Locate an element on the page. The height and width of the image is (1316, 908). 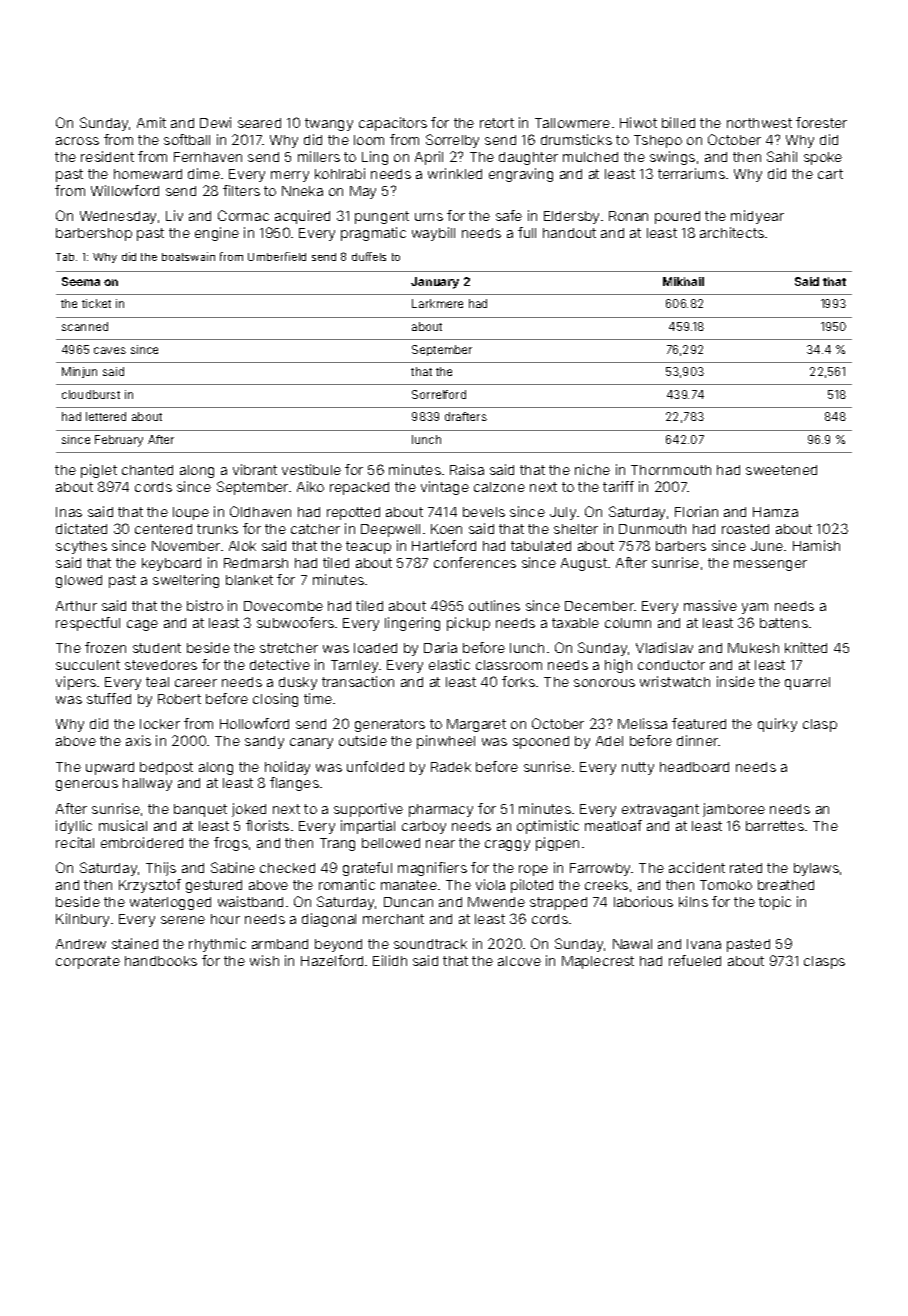
Mikhail is located at coordinates (683, 281).
